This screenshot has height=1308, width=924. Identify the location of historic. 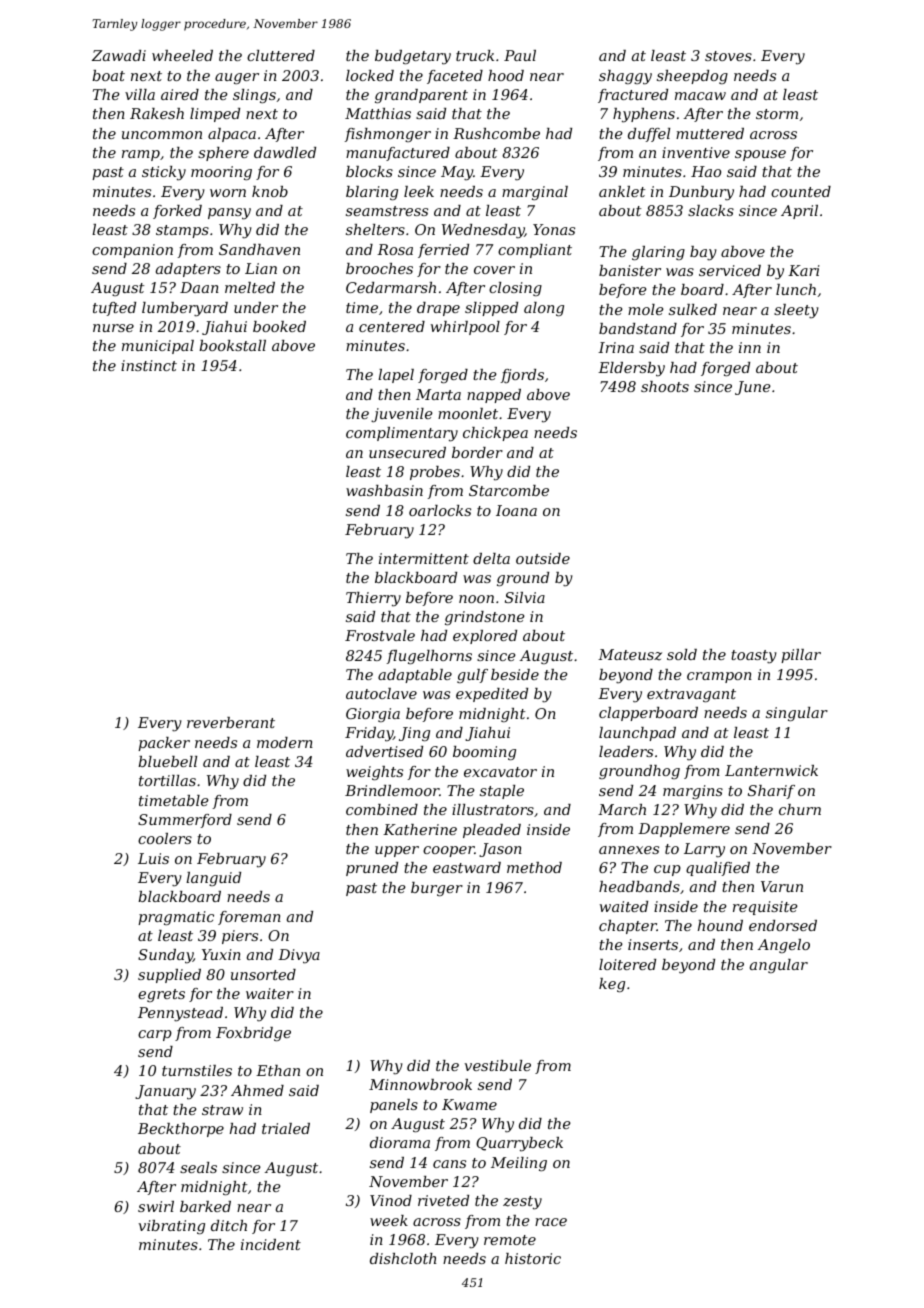
(533, 1258).
